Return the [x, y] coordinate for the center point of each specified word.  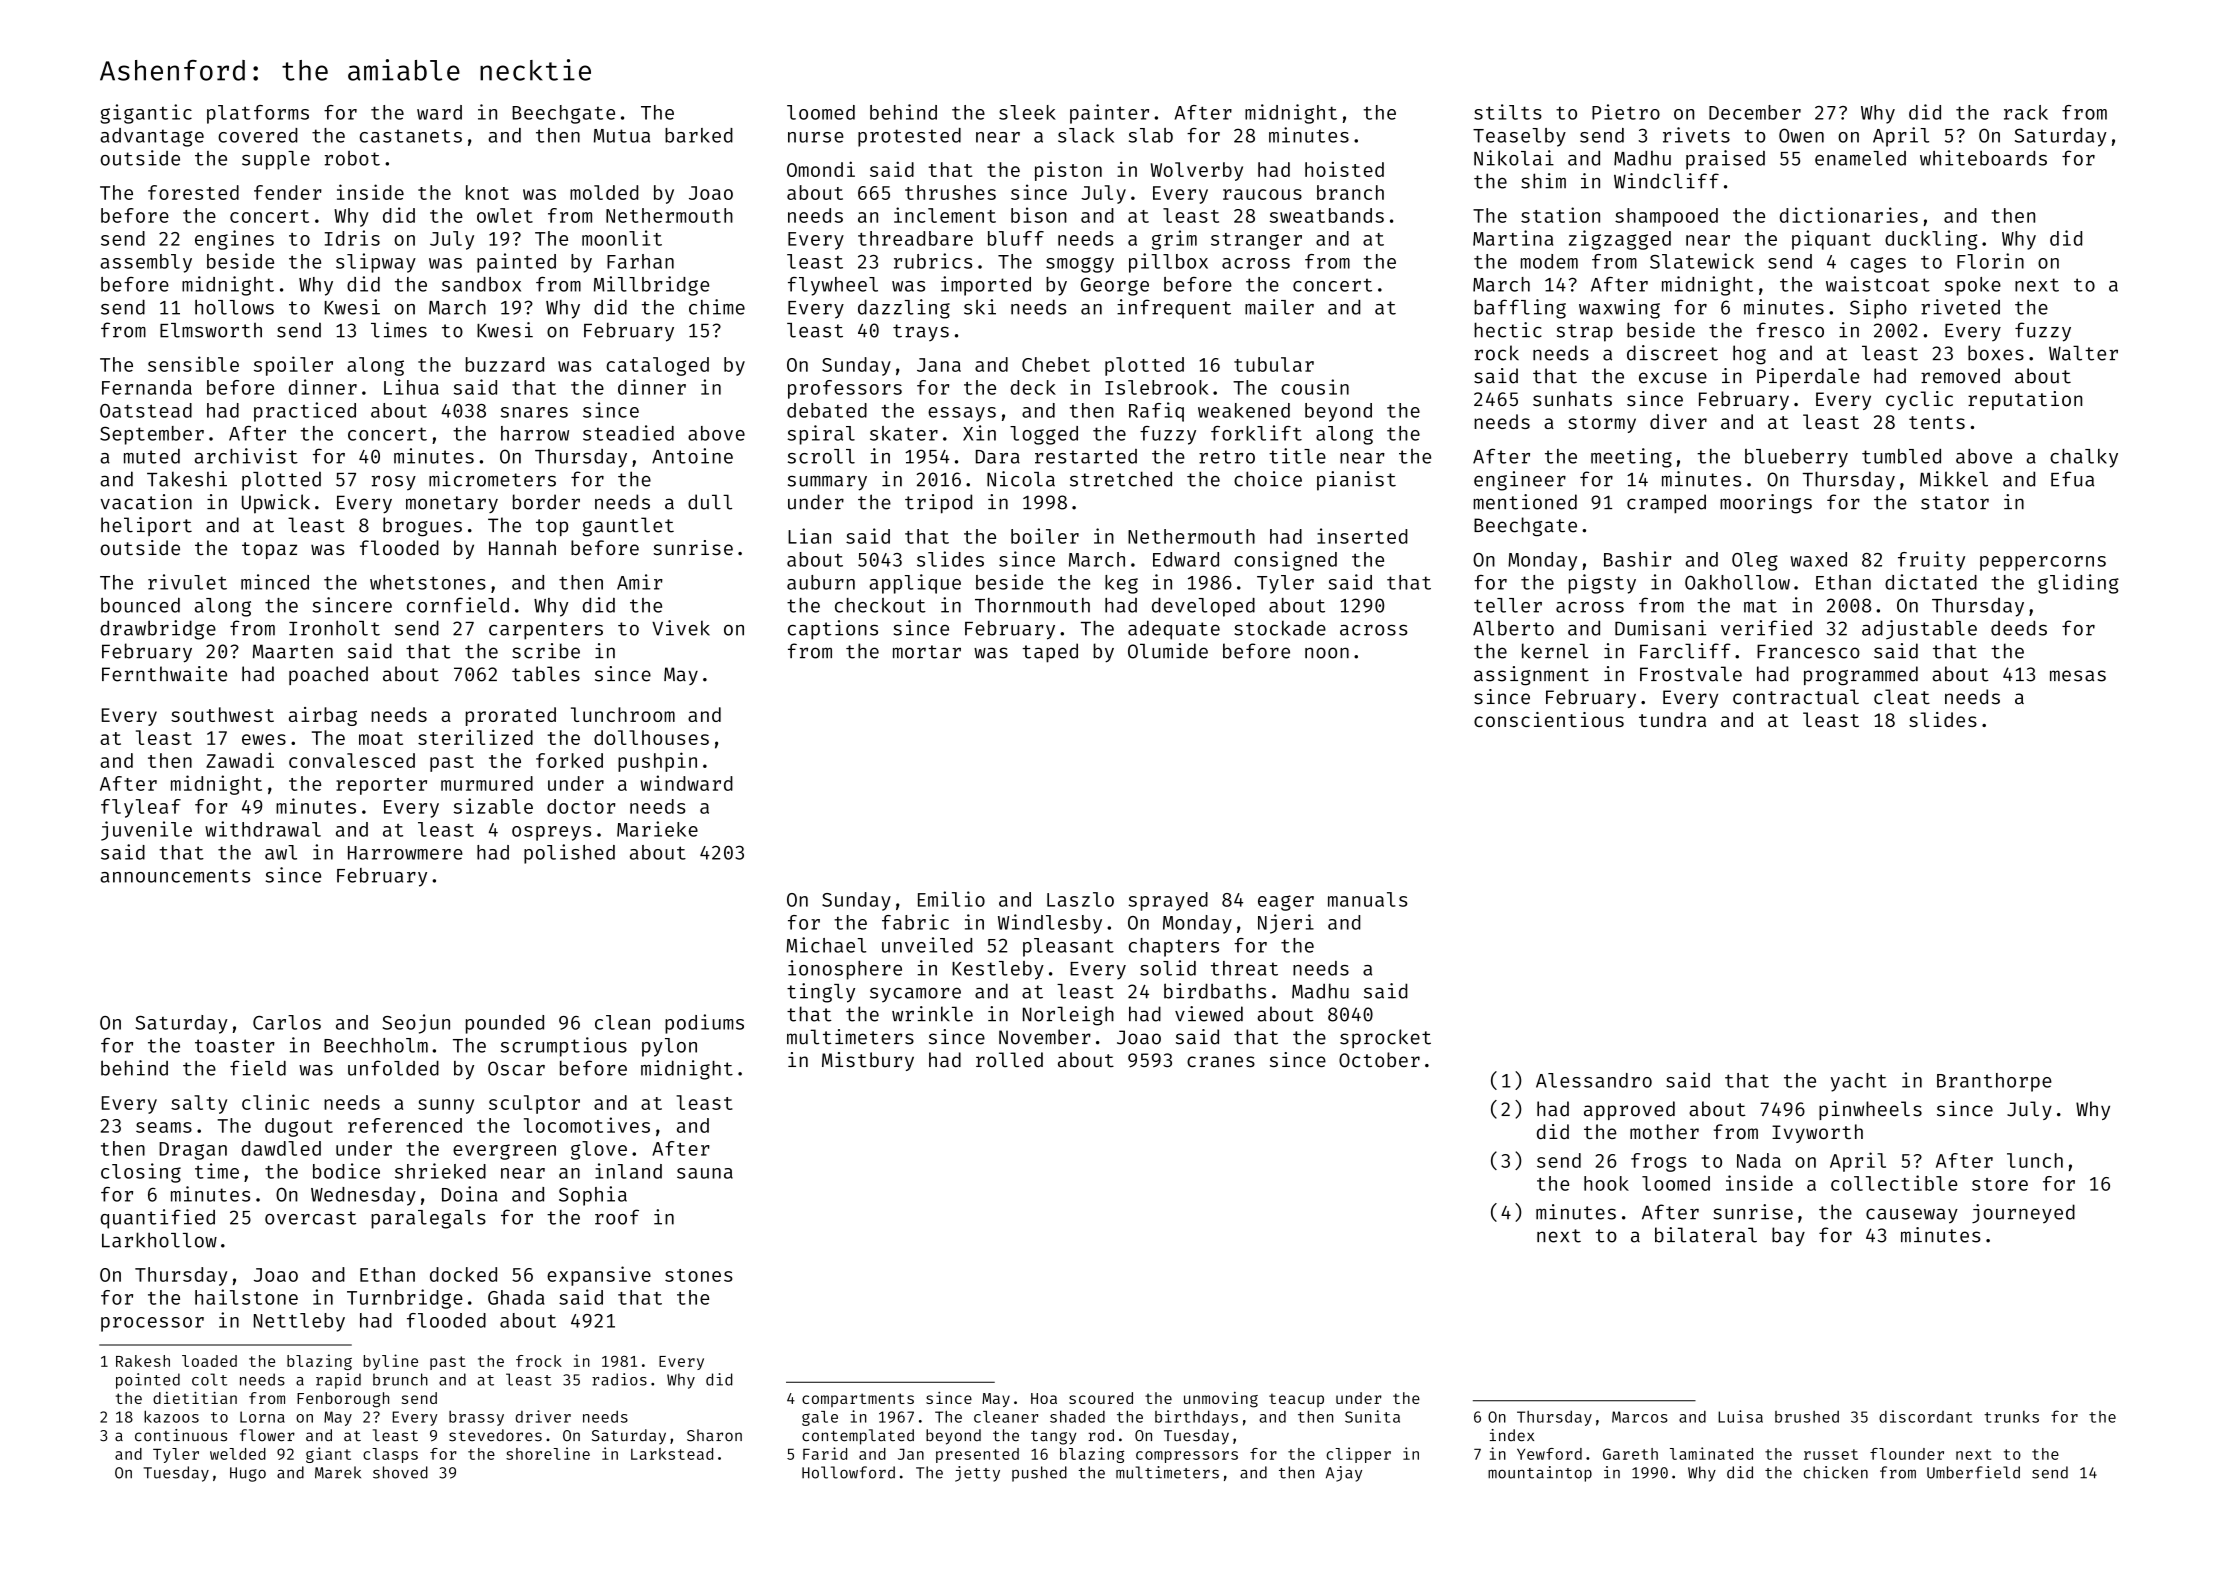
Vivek [681, 628]
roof [617, 1217]
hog [1749, 355]
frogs [1659, 1162]
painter [1109, 114]
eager [1286, 903]
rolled [1009, 1060]
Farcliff [1685, 651]
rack [2026, 112]
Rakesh [143, 1361]
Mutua [622, 136]
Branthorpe [1994, 1082]
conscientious [1549, 719]
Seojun [416, 1024]
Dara [998, 457]
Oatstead [146, 410]
